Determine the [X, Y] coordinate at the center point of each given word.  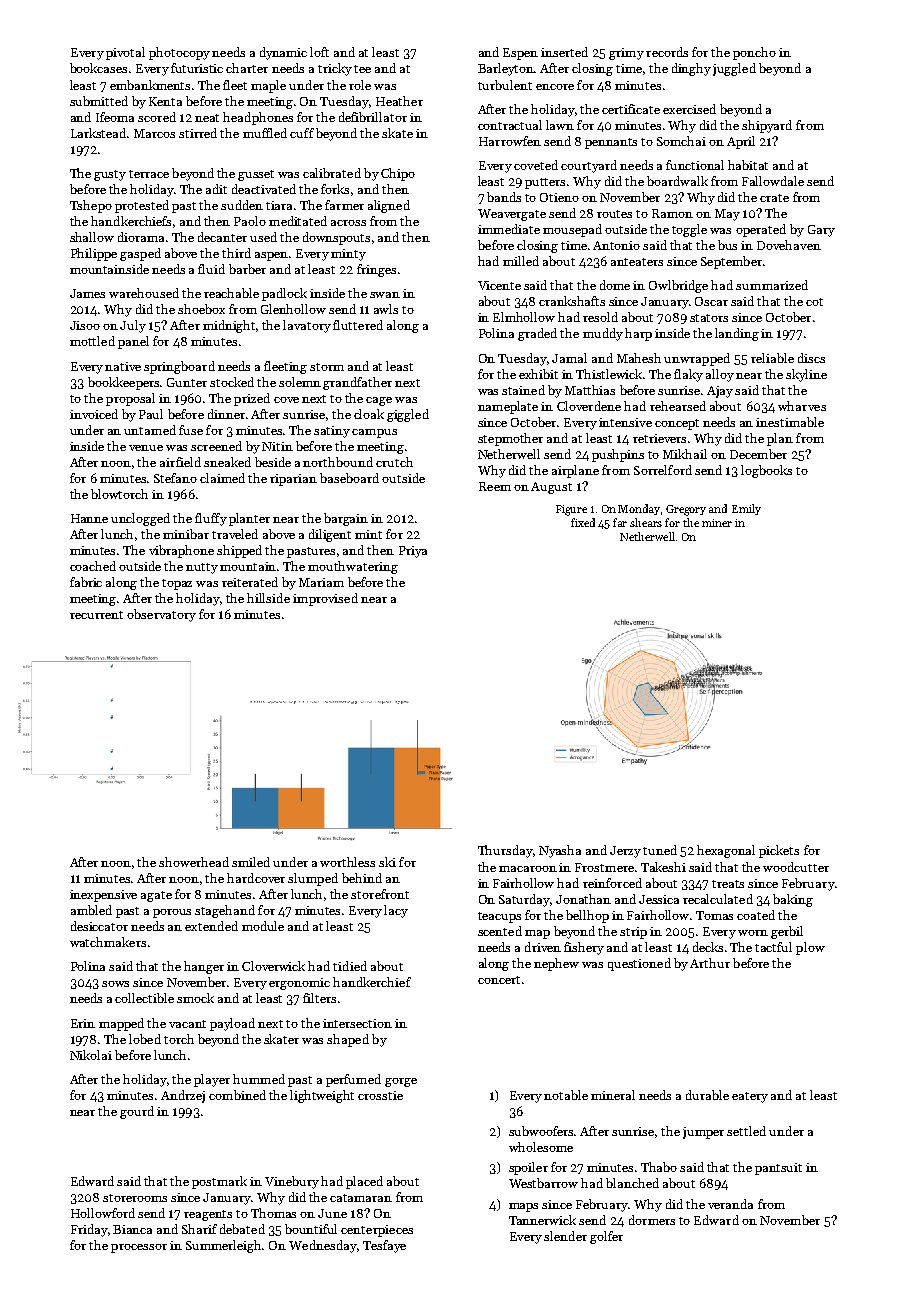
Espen [520, 54]
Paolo [250, 221]
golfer [606, 1237]
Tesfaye [384, 1246]
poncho [754, 53]
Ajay [720, 392]
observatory [161, 615]
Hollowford [103, 1213]
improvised [325, 599]
